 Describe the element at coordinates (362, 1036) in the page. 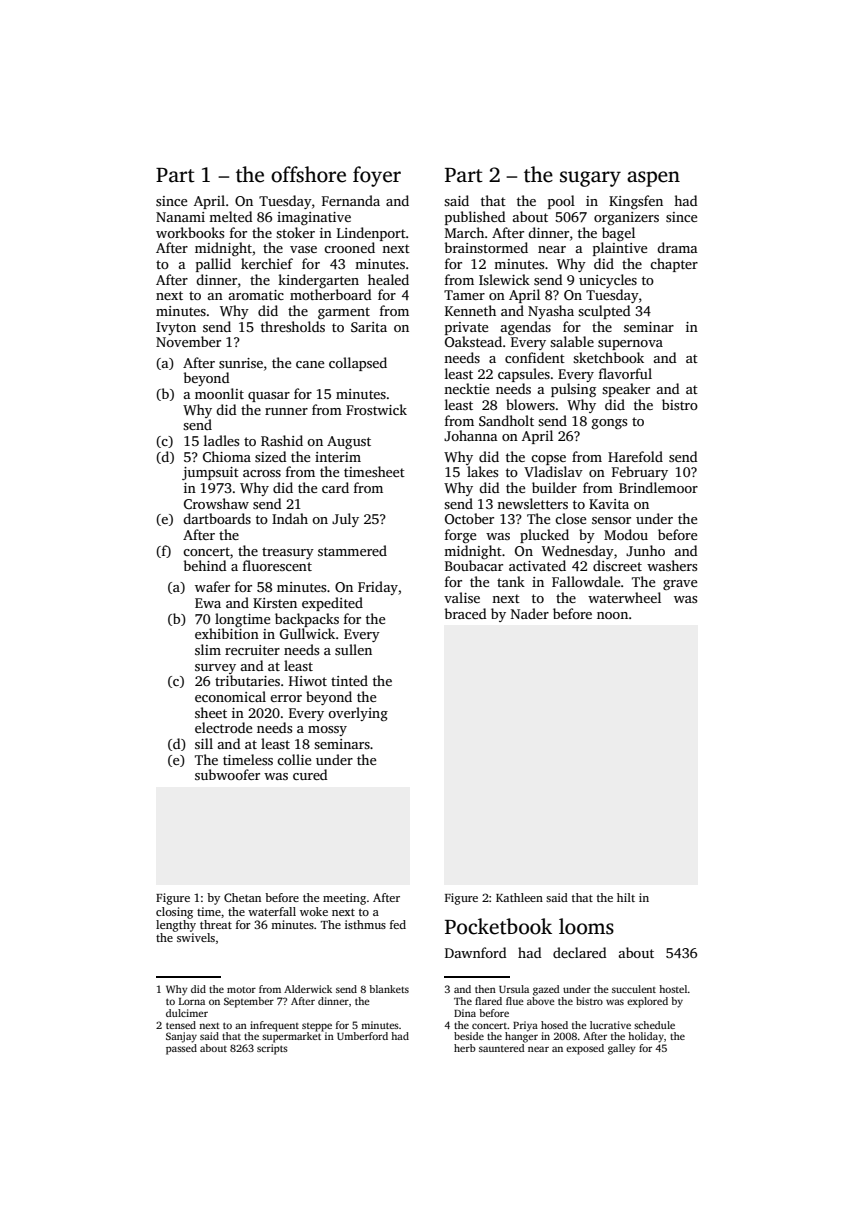

I see `Umberford` at that location.
